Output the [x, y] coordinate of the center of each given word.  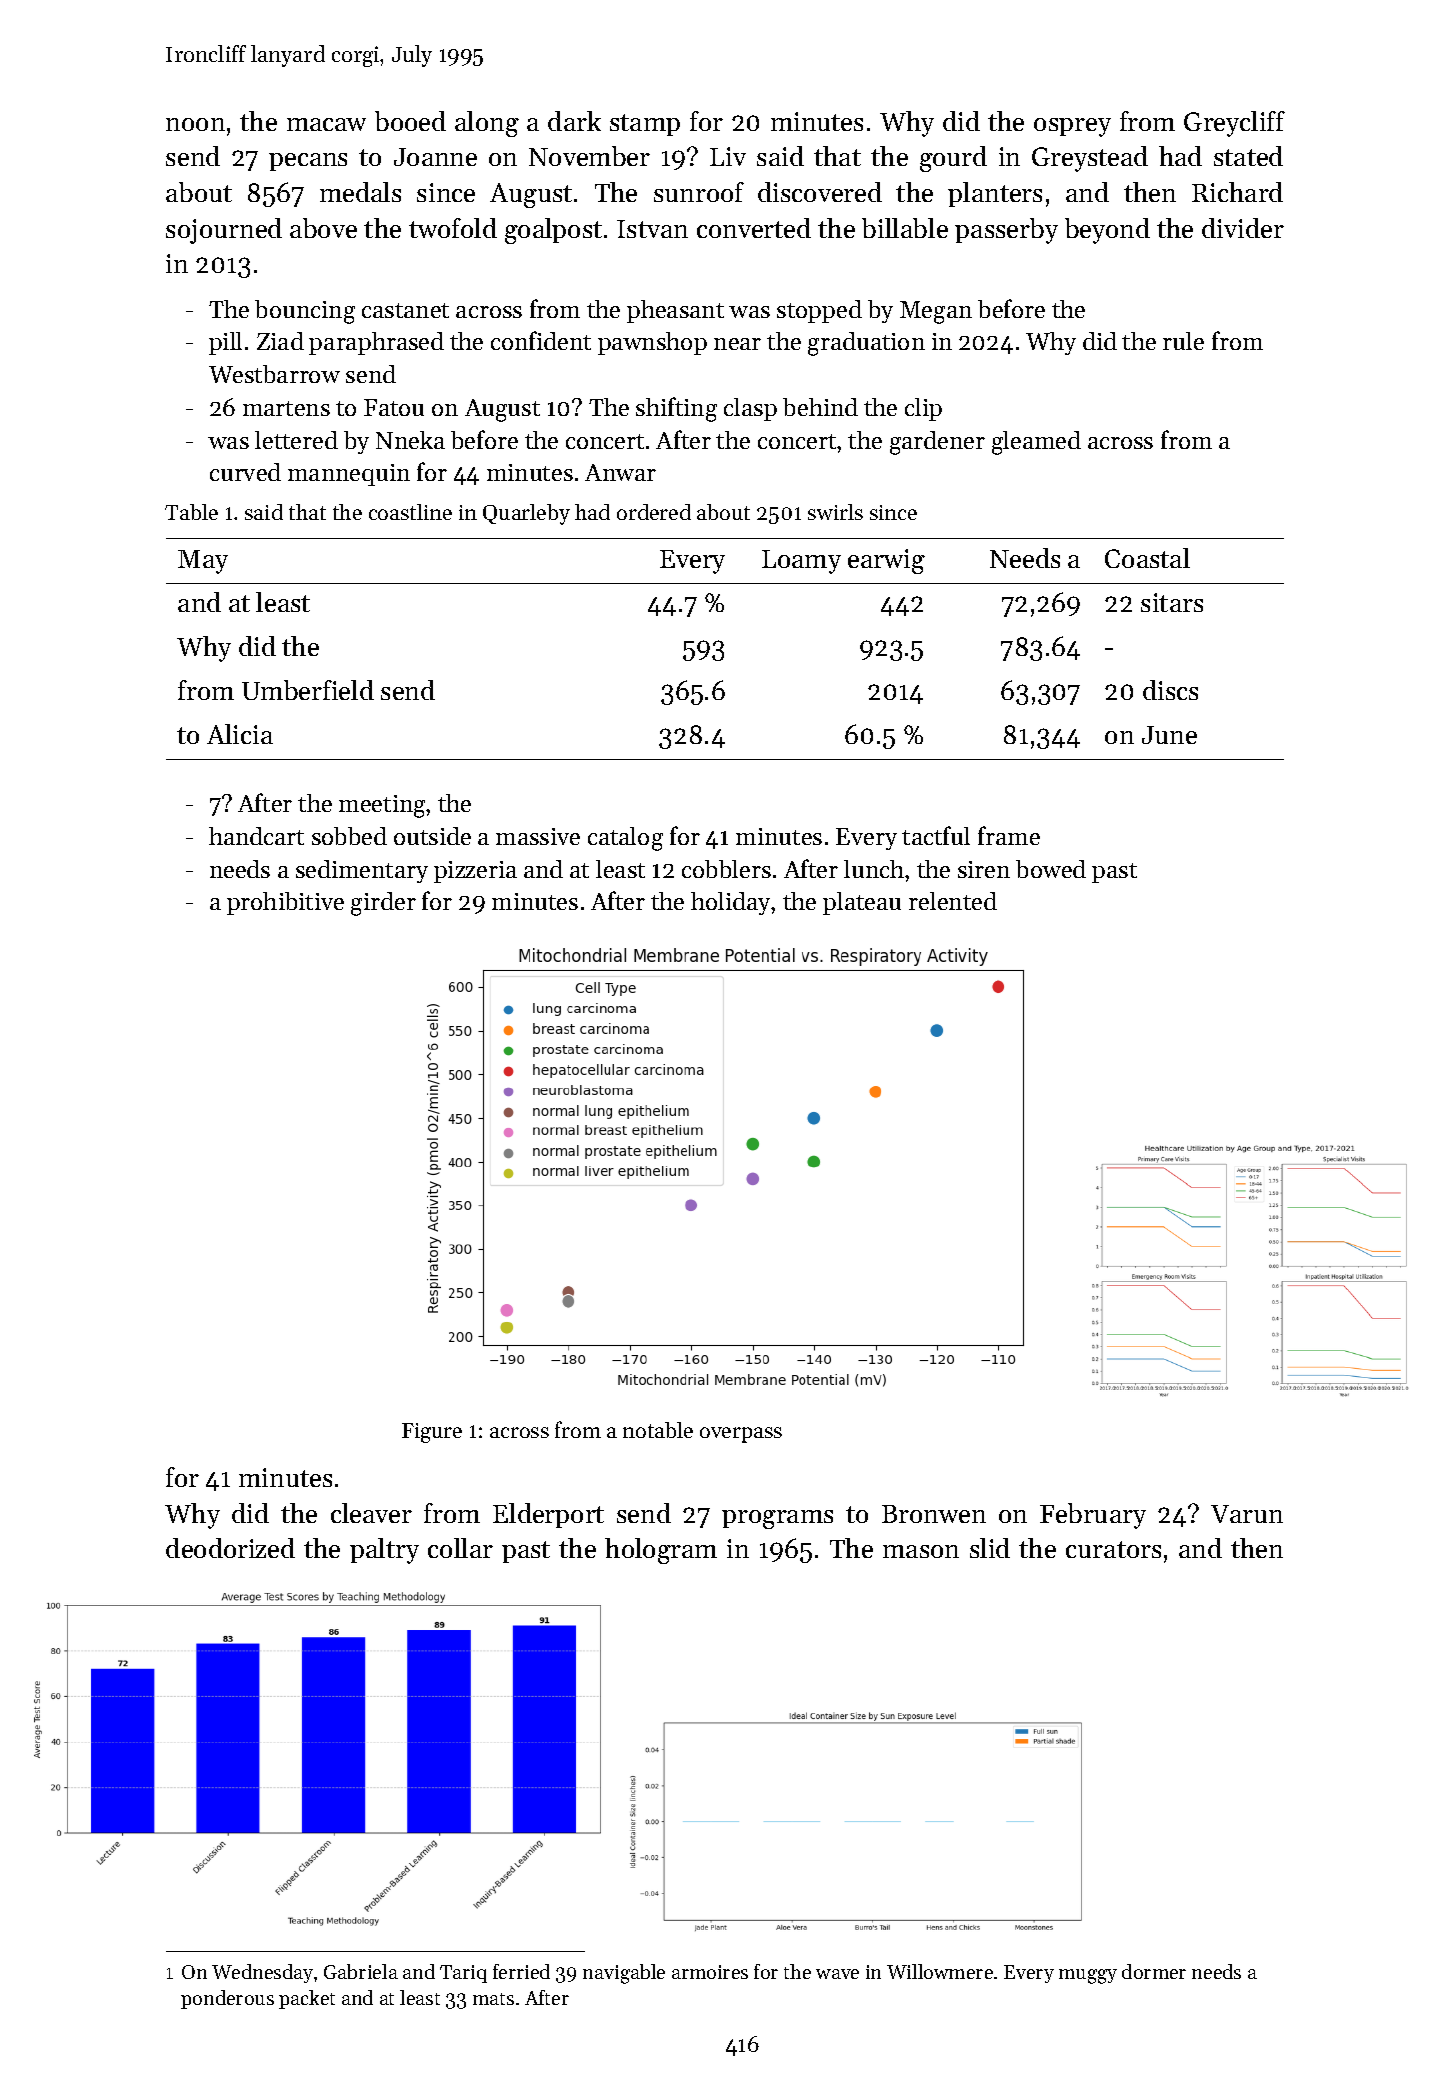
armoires [710, 1972]
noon [195, 124]
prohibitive [285, 903]
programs [777, 1519]
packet [307, 1999]
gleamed [1036, 443]
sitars [1172, 602]
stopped [819, 311]
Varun [1247, 1514]
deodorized [230, 1548]
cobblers [726, 869]
